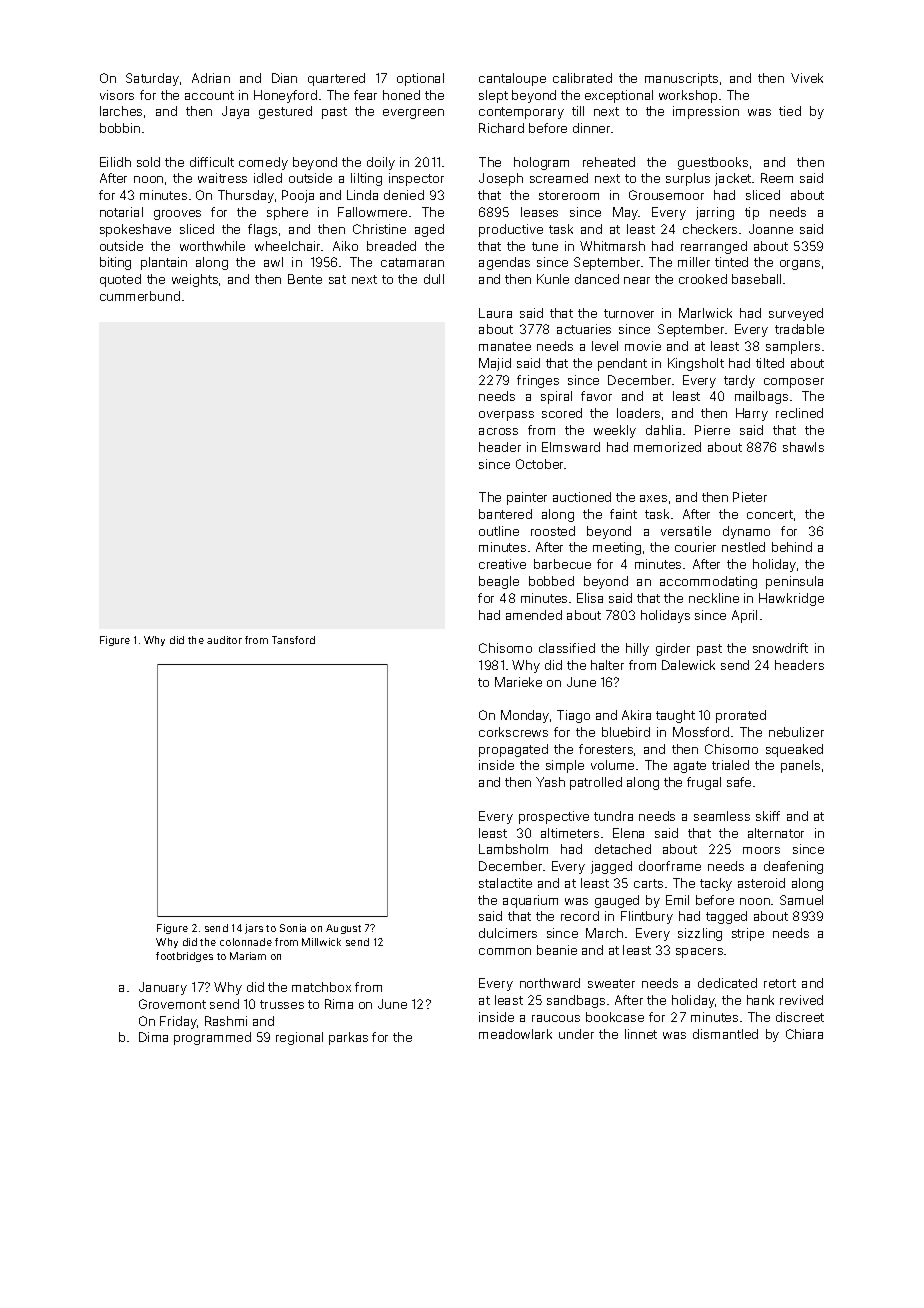 Image resolution: width=924 pixels, height=1308 pixels. What do you see at coordinates (527, 498) in the image?
I see `painter` at bounding box center [527, 498].
